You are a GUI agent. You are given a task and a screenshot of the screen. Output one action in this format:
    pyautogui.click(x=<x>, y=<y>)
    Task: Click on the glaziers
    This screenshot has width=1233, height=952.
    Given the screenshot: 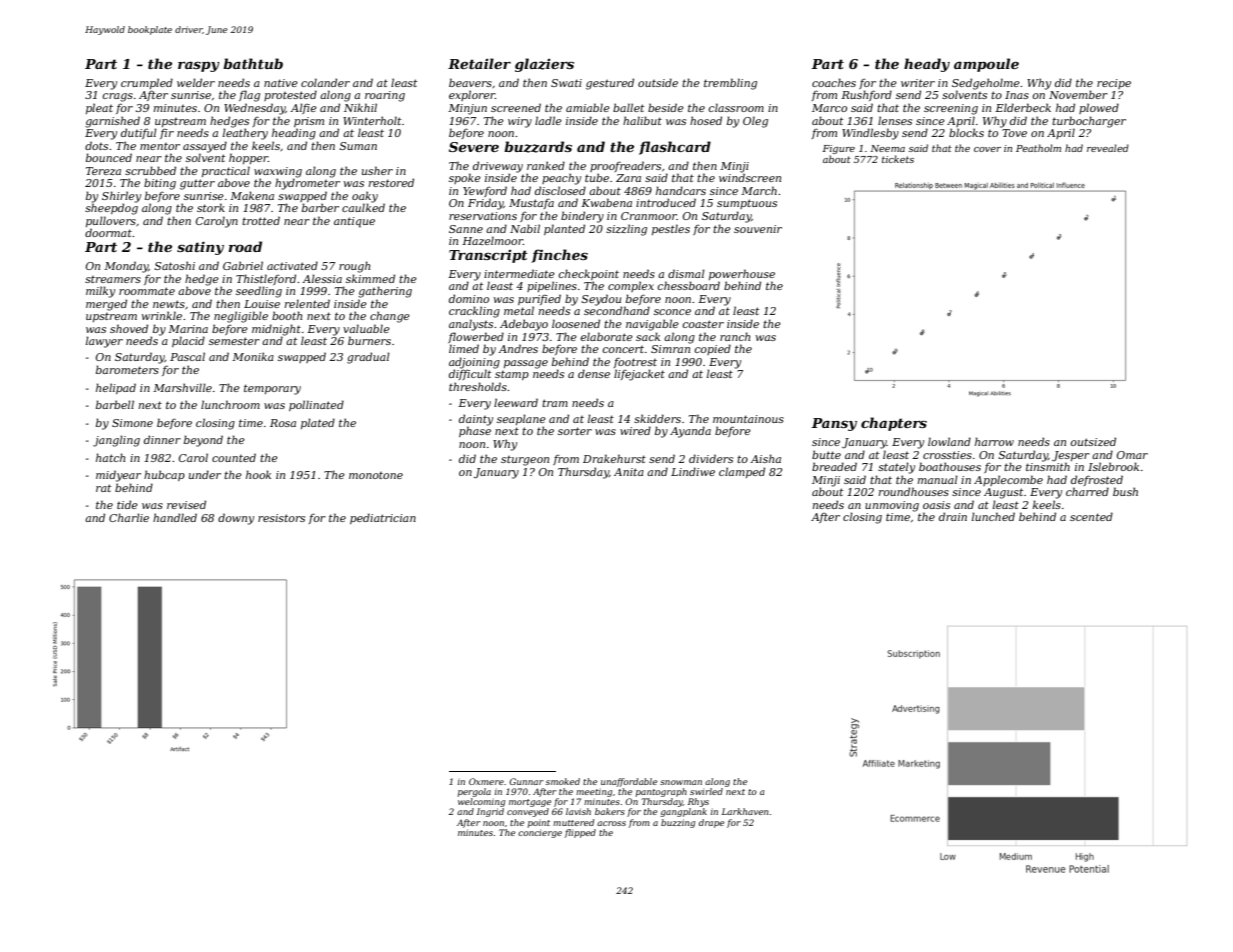 What is the action you would take?
    pyautogui.click(x=544, y=65)
